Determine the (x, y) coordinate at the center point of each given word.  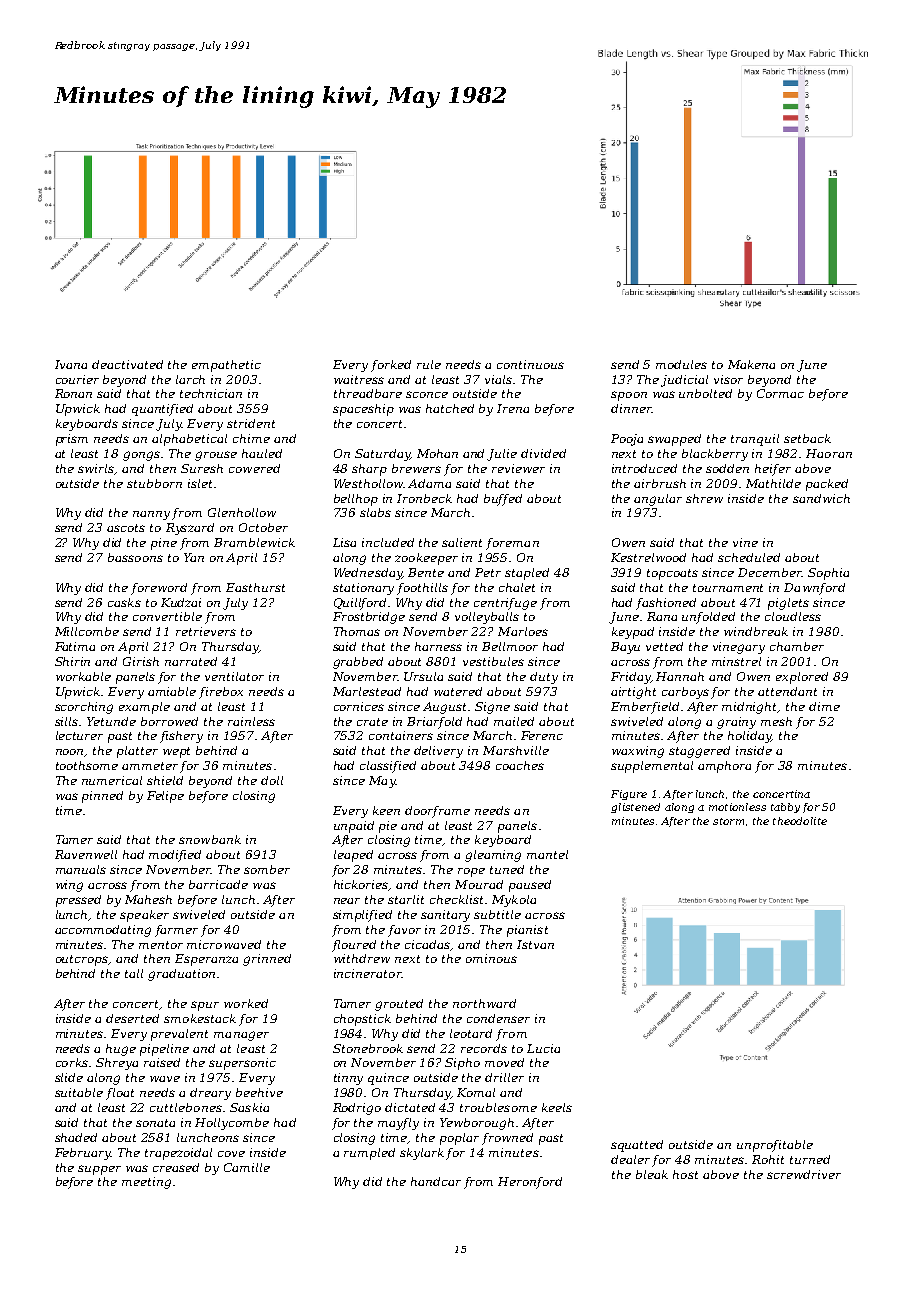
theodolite (800, 821)
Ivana (71, 364)
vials (498, 379)
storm (728, 821)
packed (827, 485)
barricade (218, 884)
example (144, 708)
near (347, 901)
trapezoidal (178, 1154)
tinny (348, 1079)
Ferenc (542, 735)
